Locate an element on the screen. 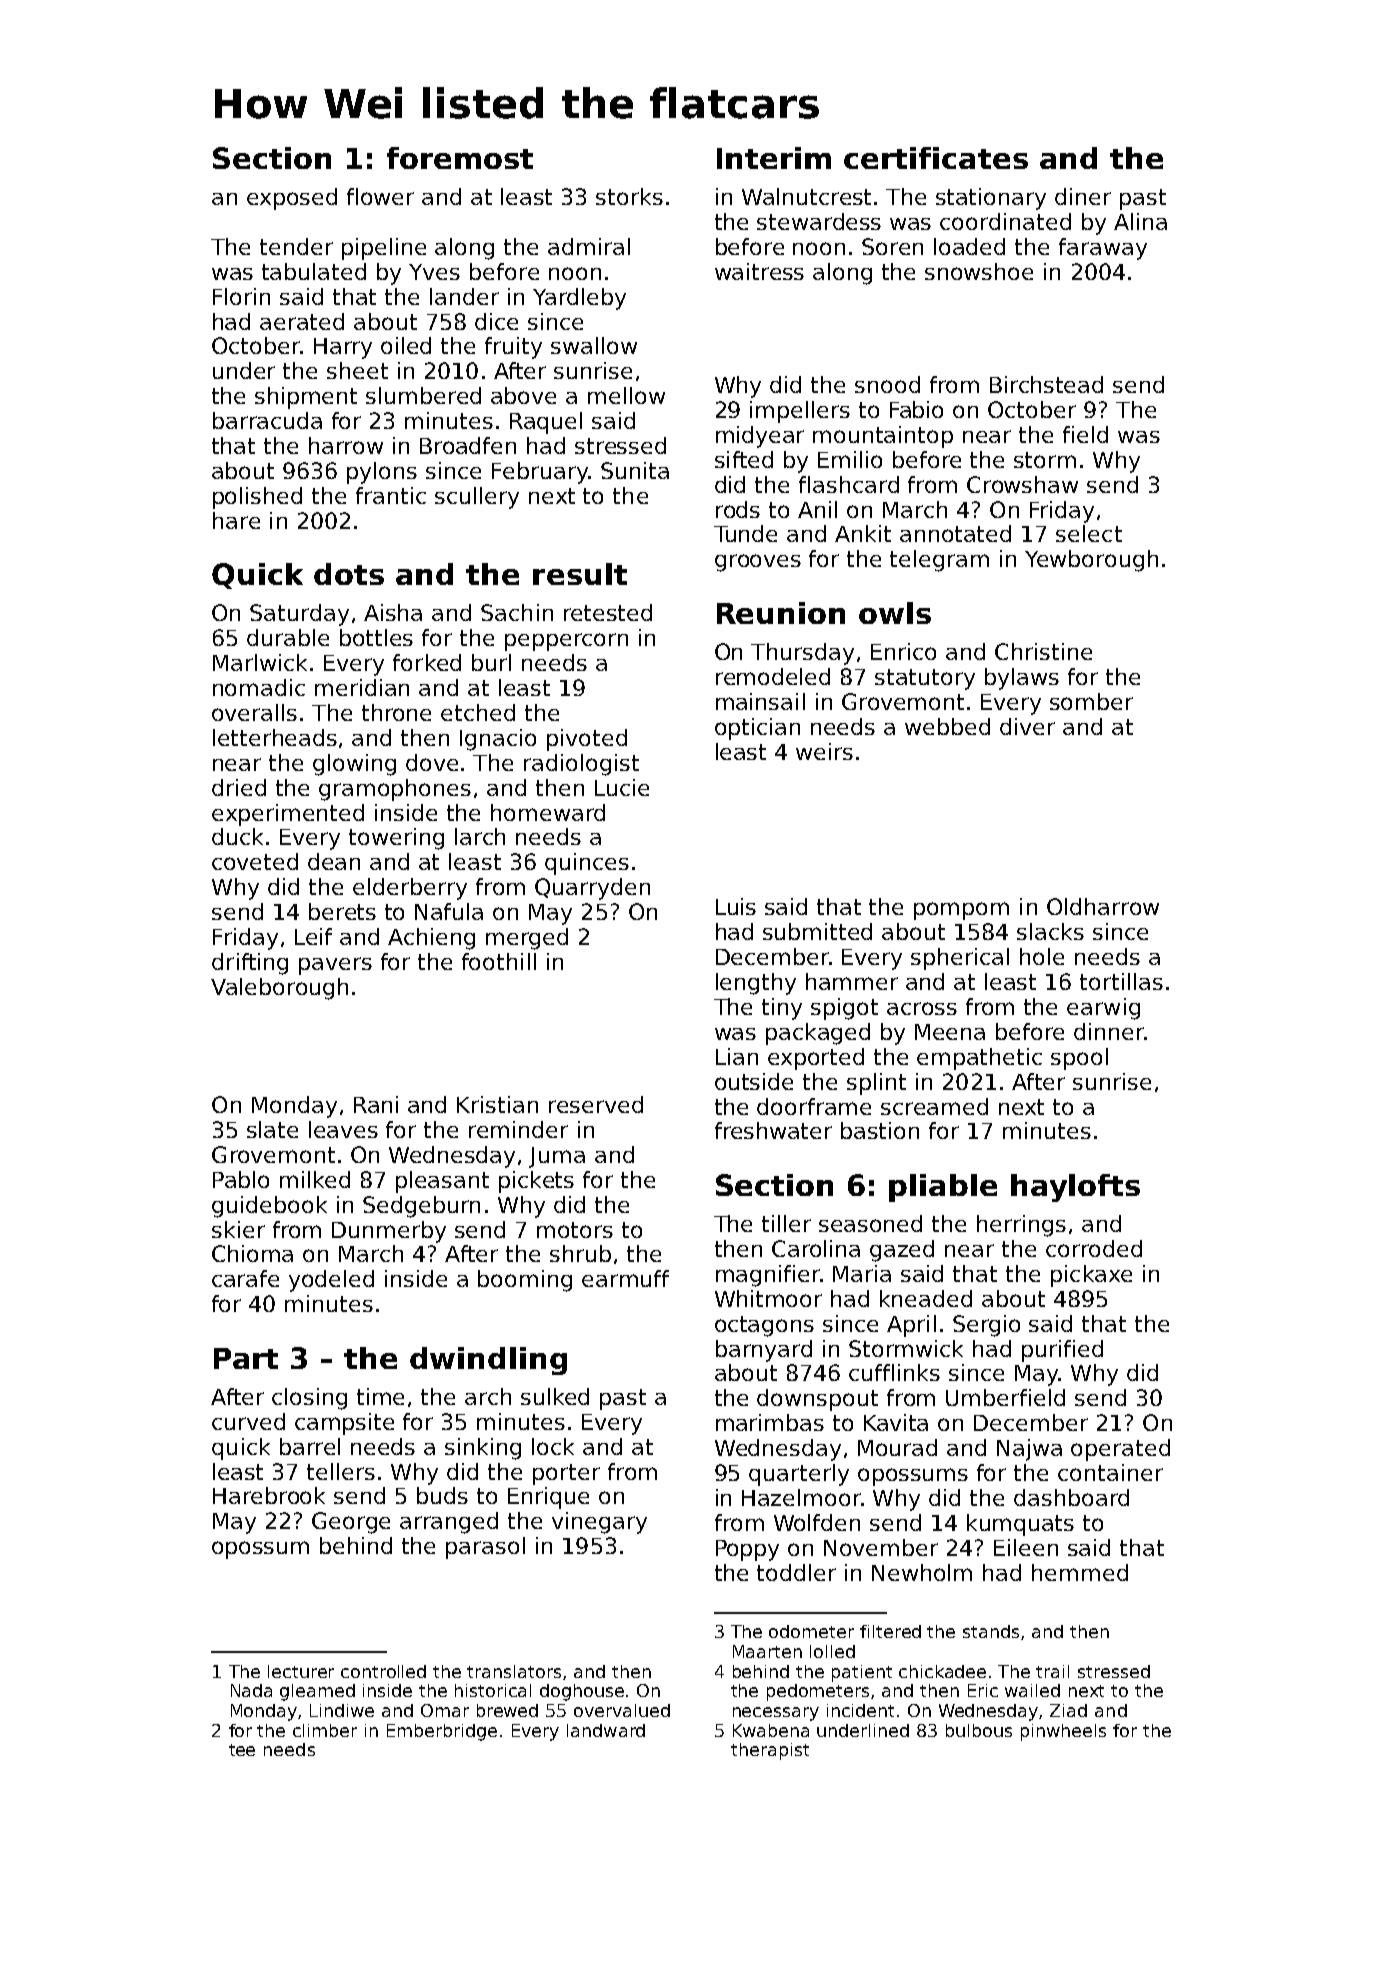  bulbous is located at coordinates (979, 1730).
